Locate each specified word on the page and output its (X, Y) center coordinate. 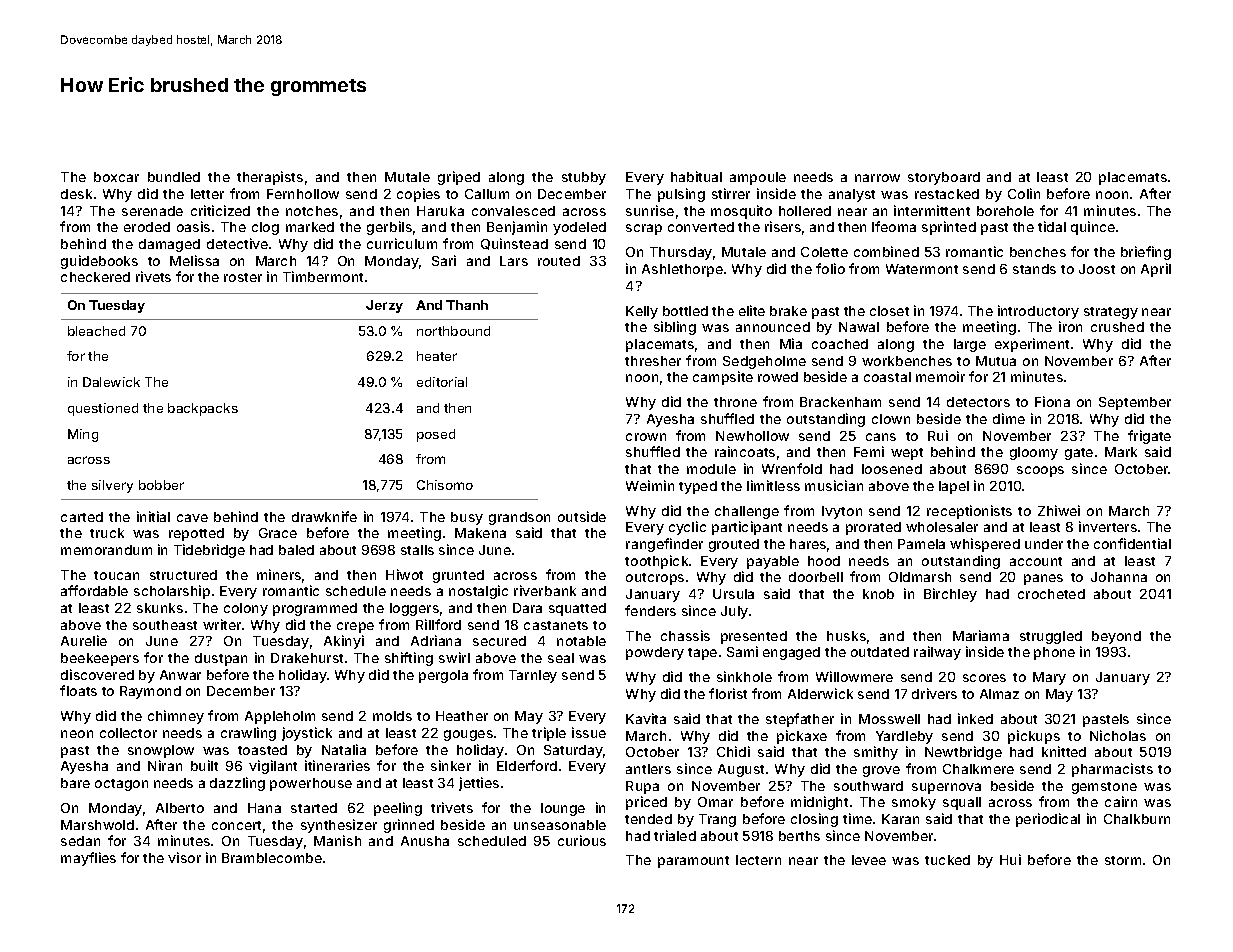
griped (459, 178)
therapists (270, 178)
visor (184, 857)
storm (1123, 860)
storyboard (944, 178)
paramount (693, 862)
